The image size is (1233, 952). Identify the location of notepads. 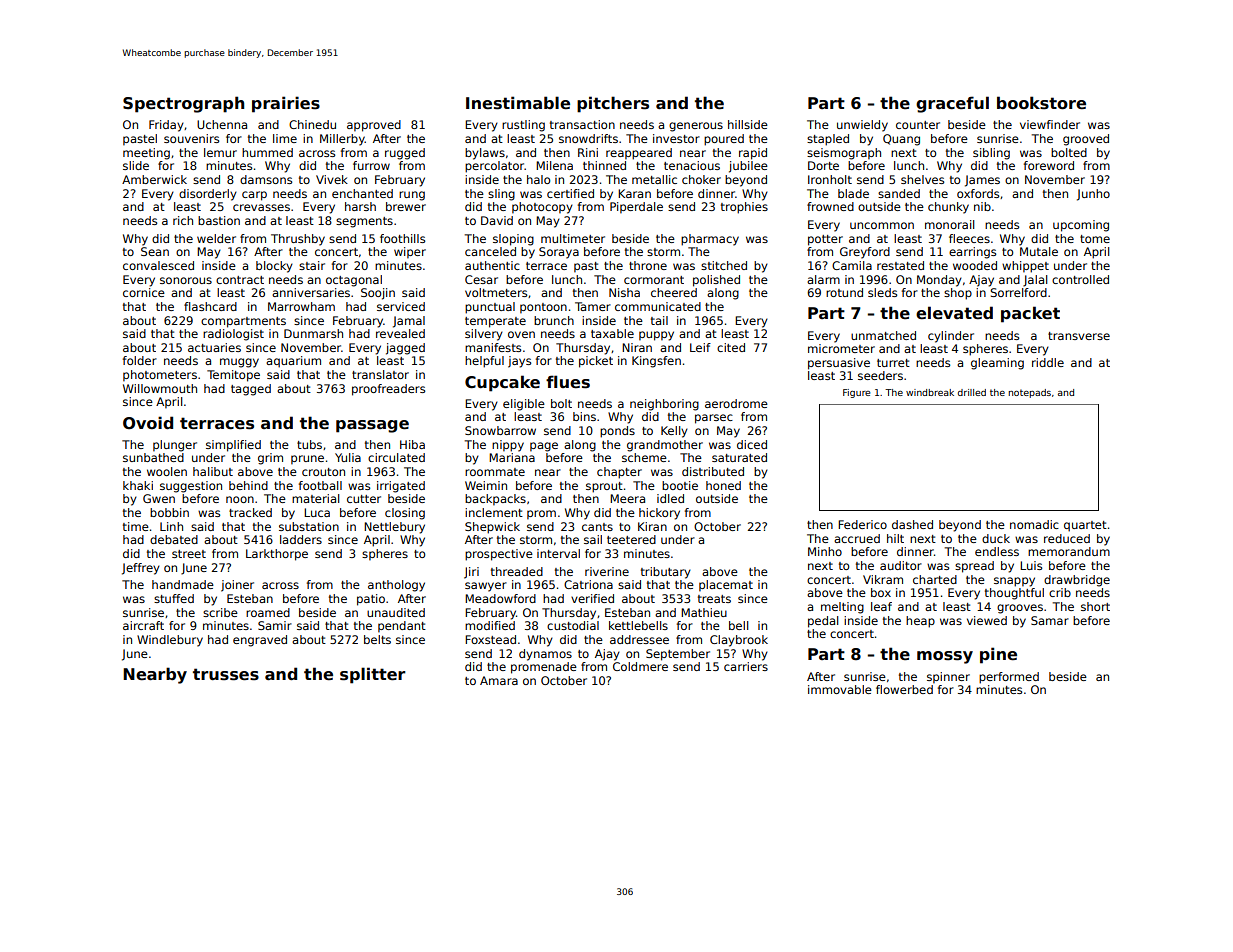
(1030, 393).
